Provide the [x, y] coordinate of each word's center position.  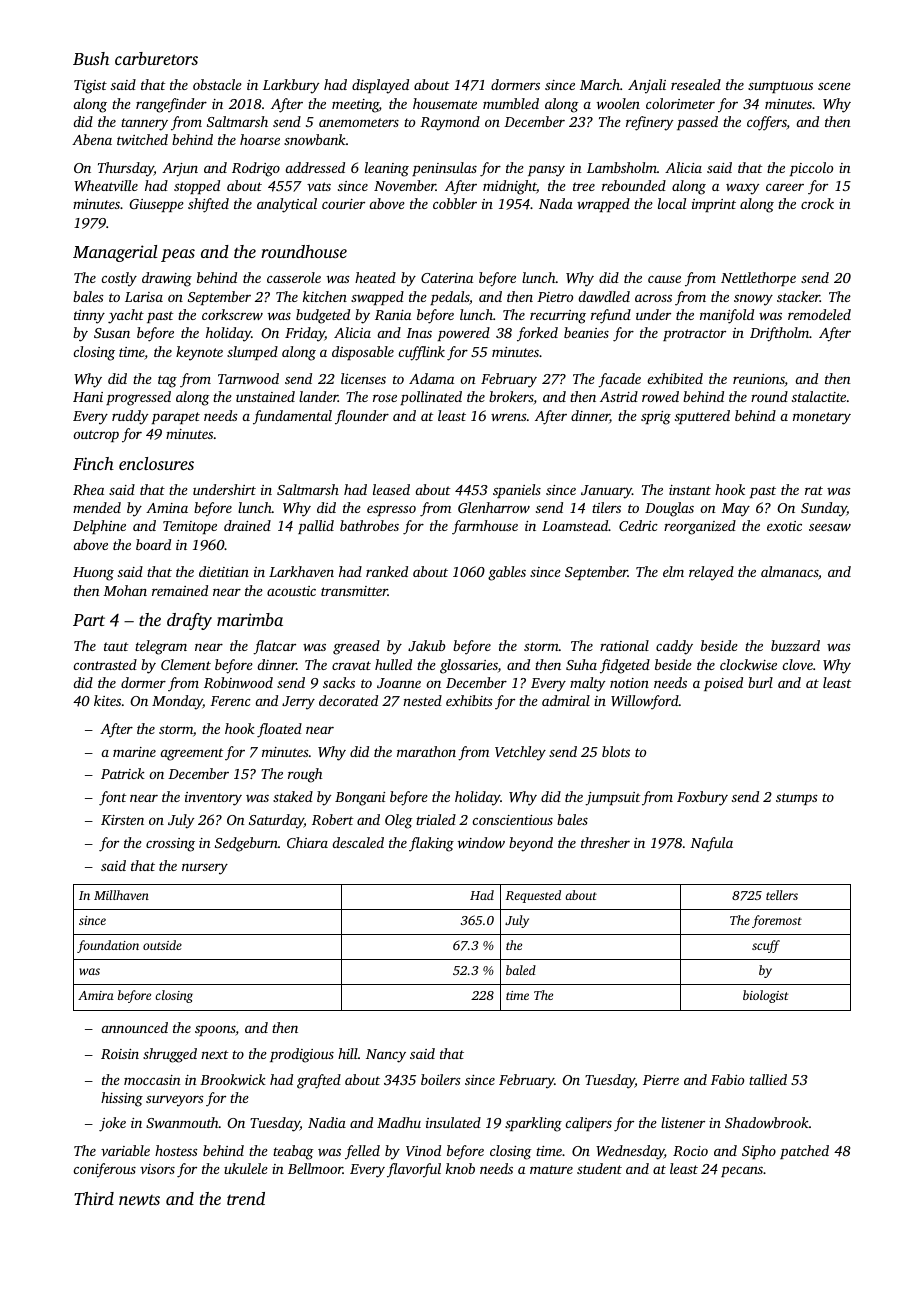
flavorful [414, 1170]
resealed [696, 84]
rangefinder [171, 105]
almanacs [789, 571]
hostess [176, 1150]
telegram [161, 647]
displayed [380, 86]
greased [356, 647]
